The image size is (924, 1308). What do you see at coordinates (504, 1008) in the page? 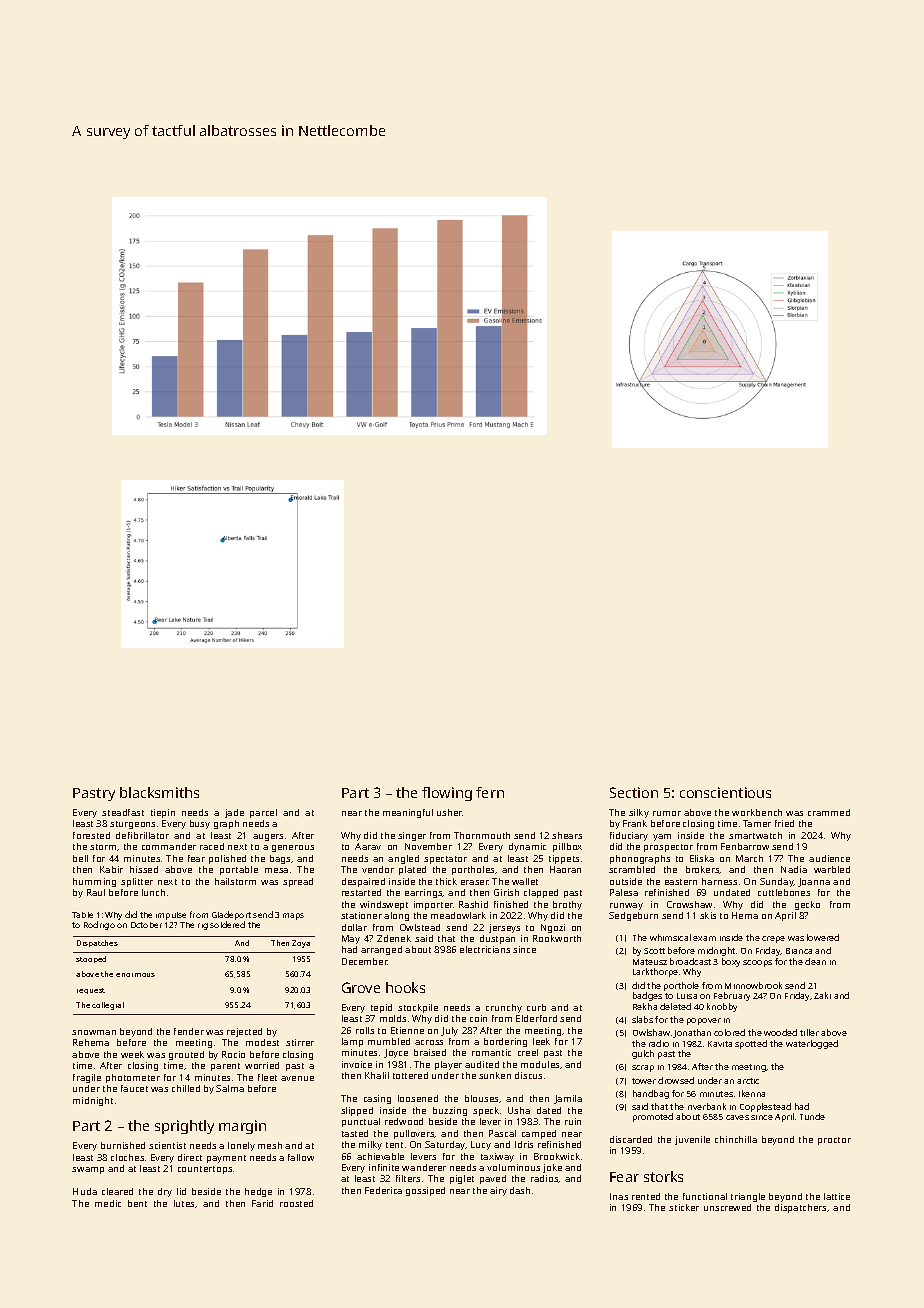
I see `crunchy` at bounding box center [504, 1008].
